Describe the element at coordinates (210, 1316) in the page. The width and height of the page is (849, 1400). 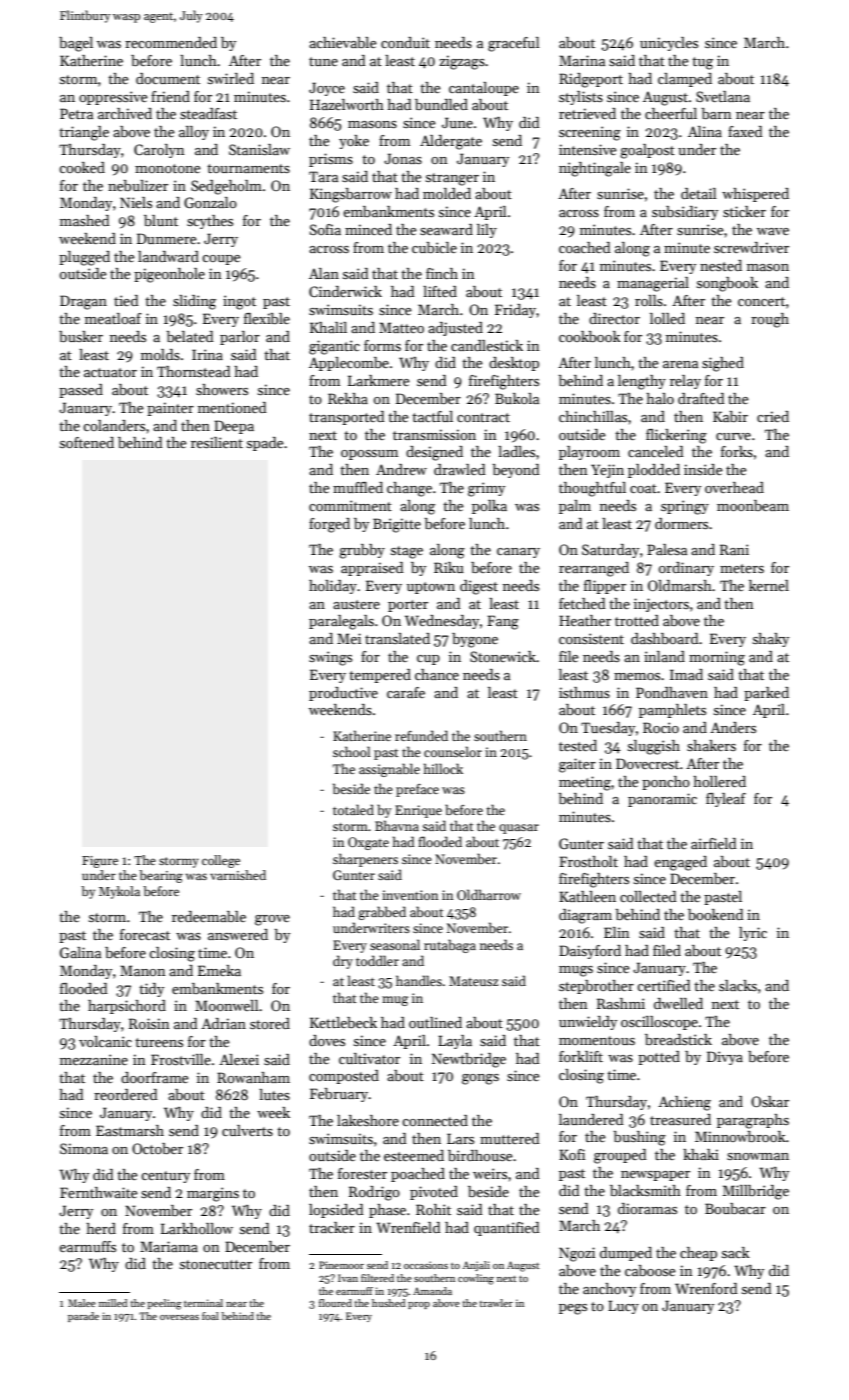
I see `foal` at that location.
